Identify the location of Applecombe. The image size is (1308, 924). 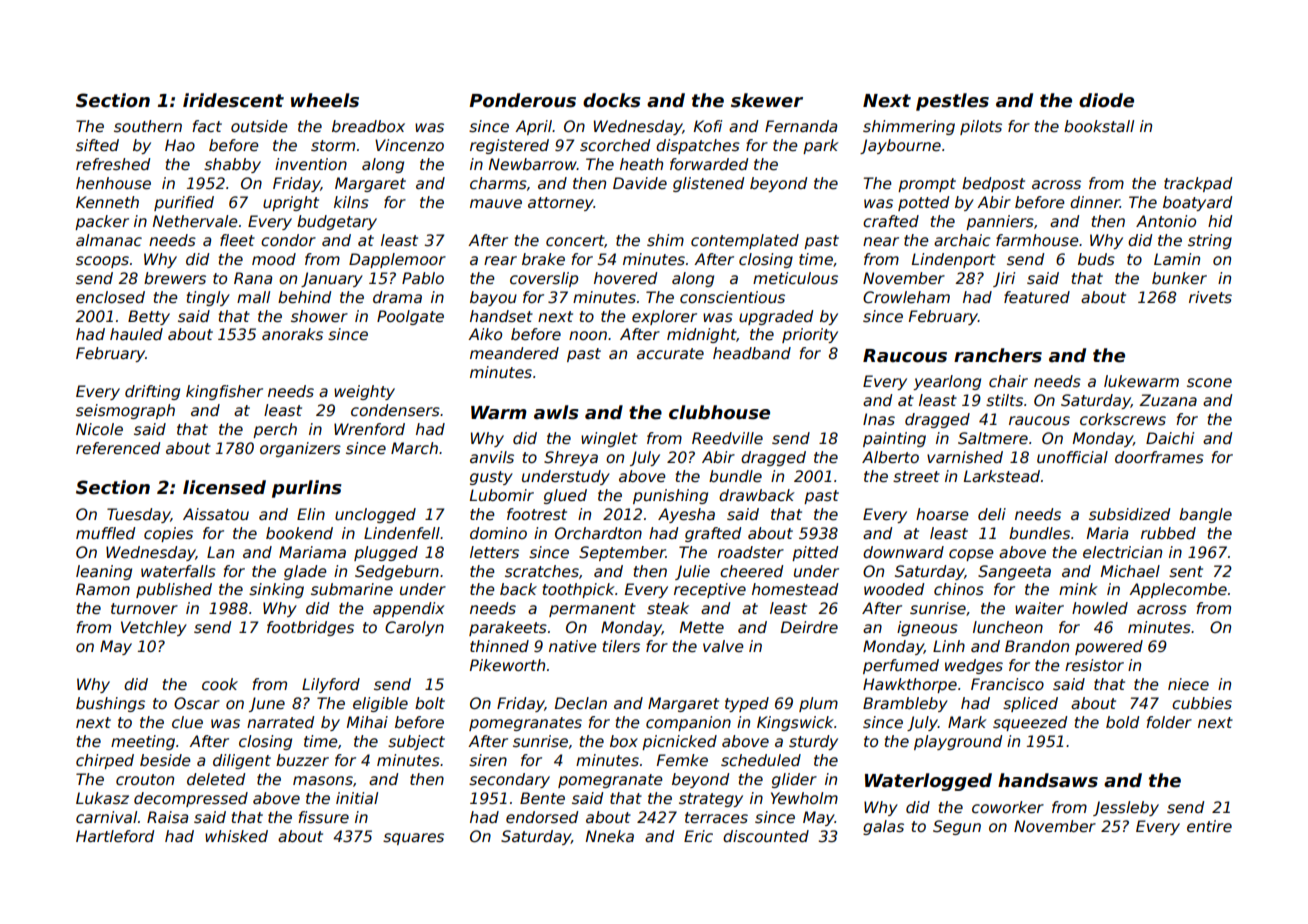
(1178, 590).
